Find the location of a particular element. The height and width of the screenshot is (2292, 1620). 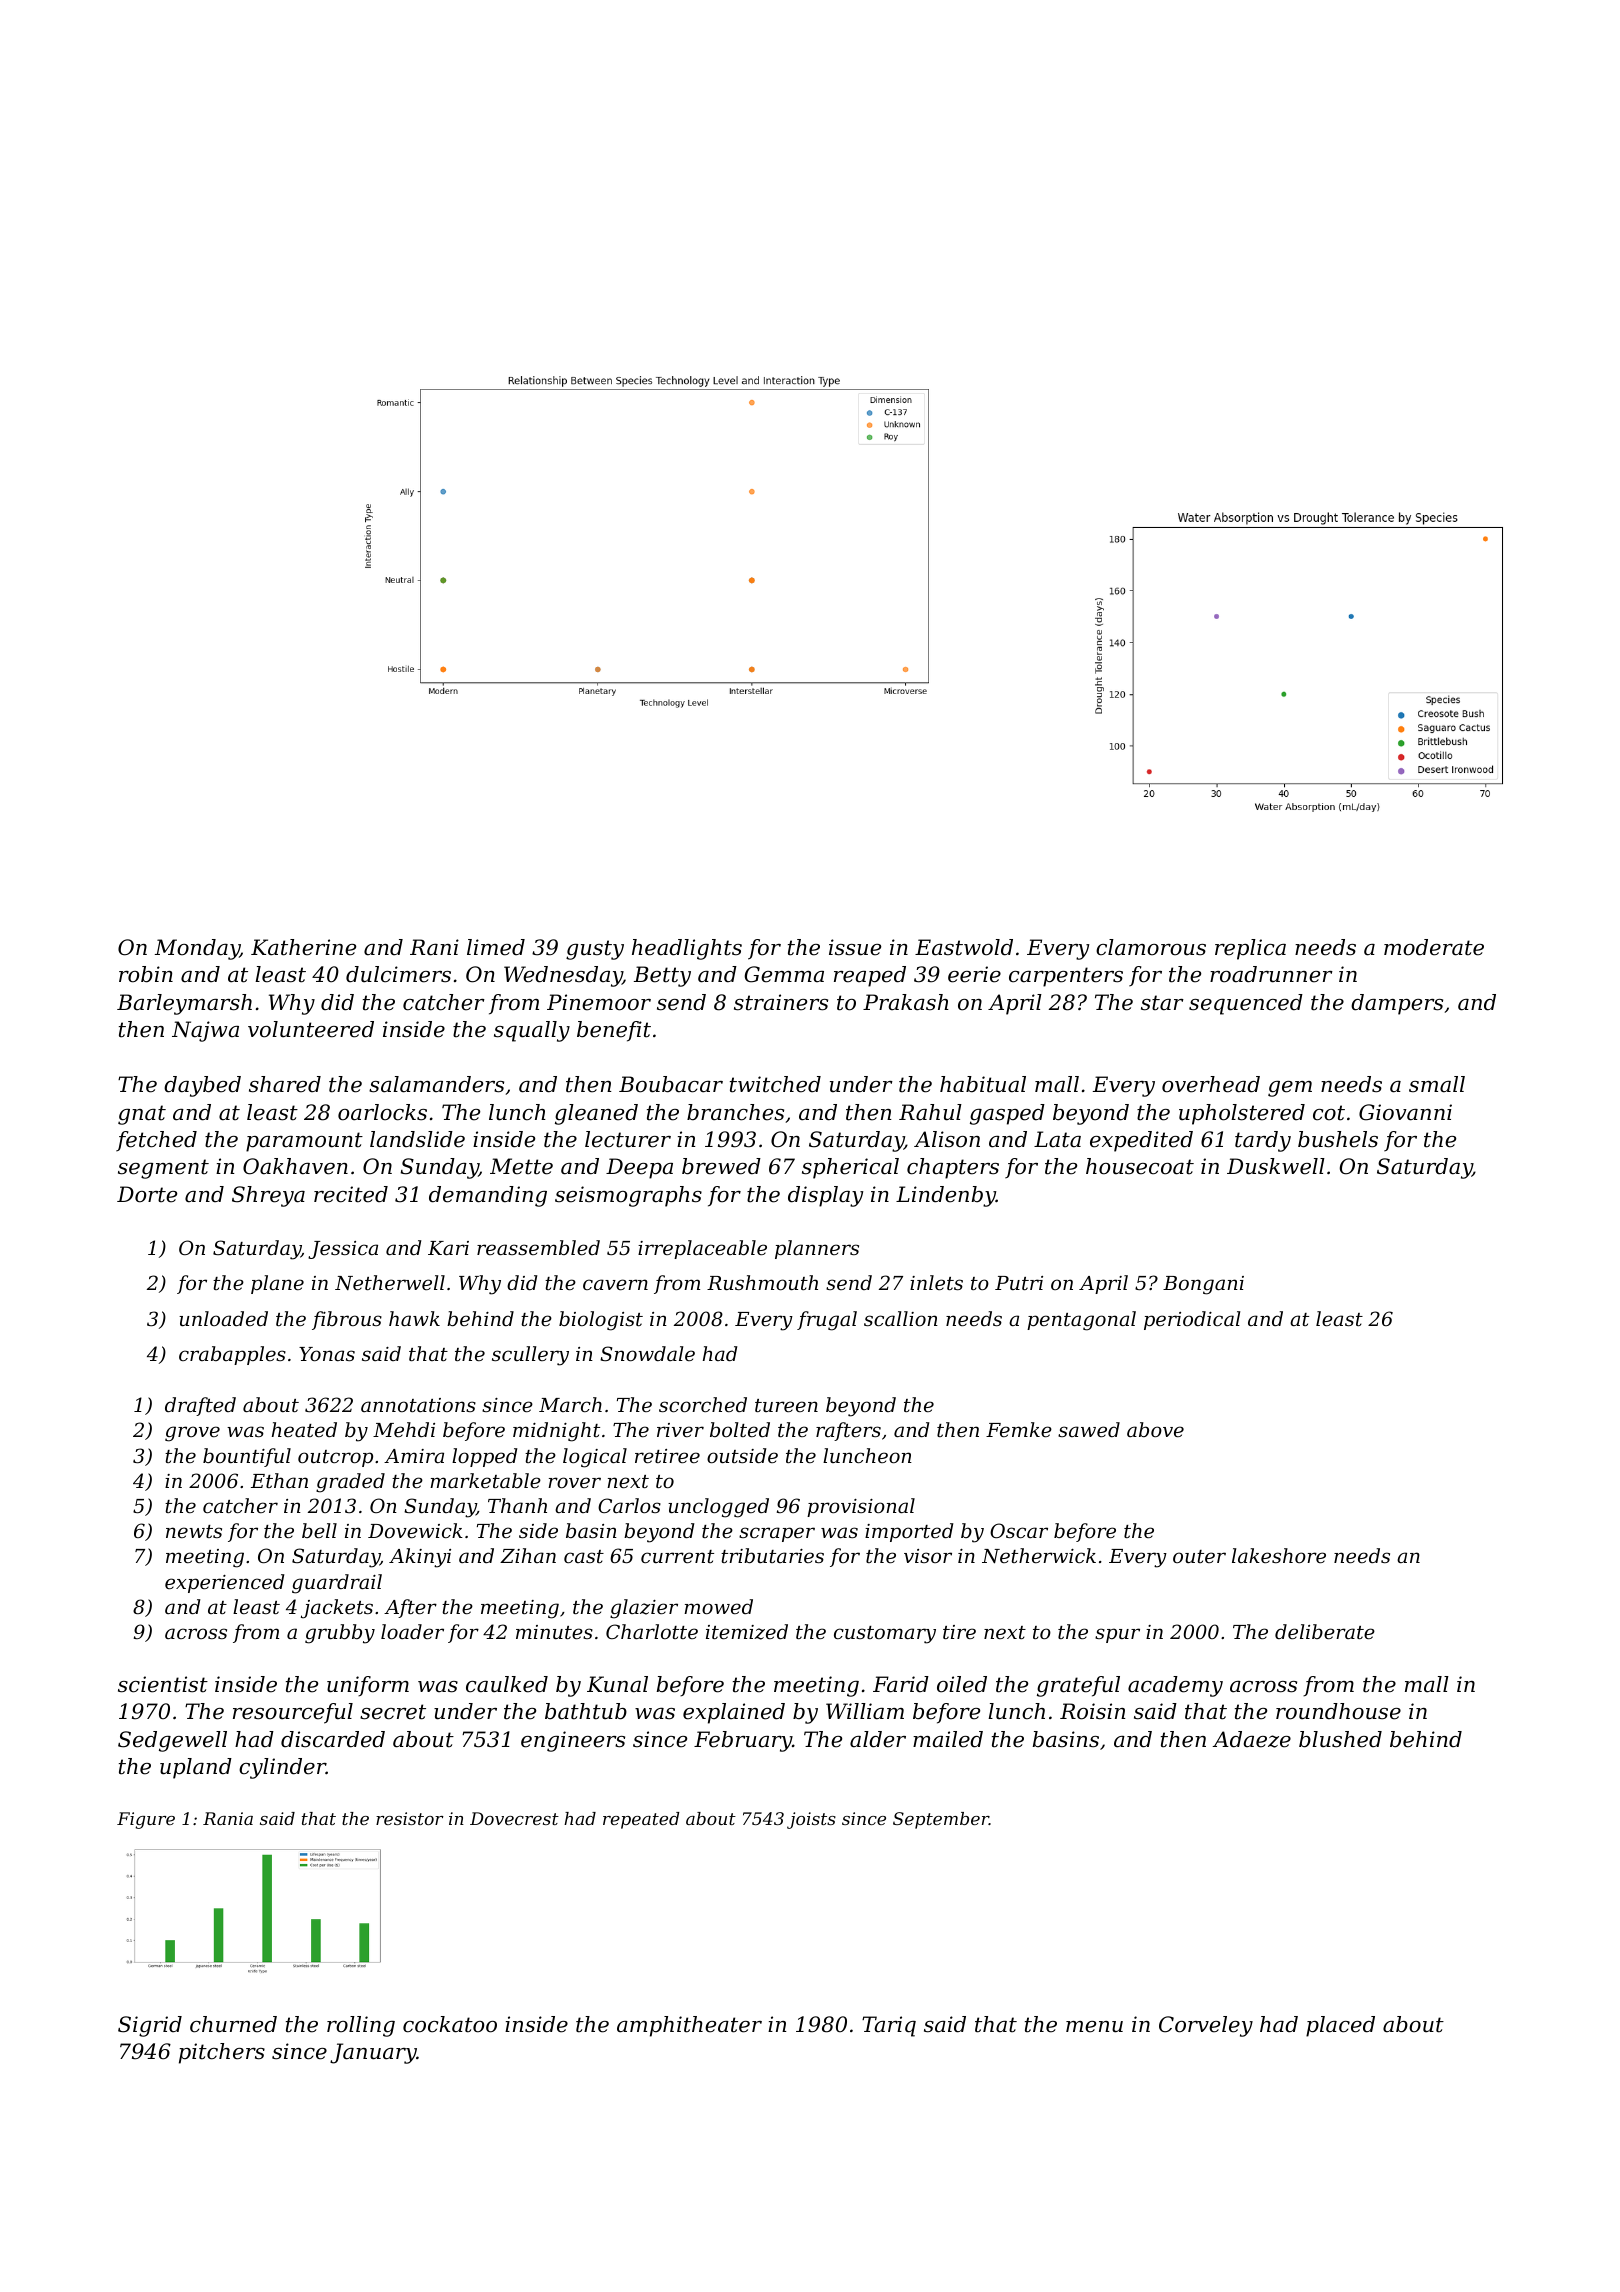

dampers is located at coordinates (1397, 1004).
